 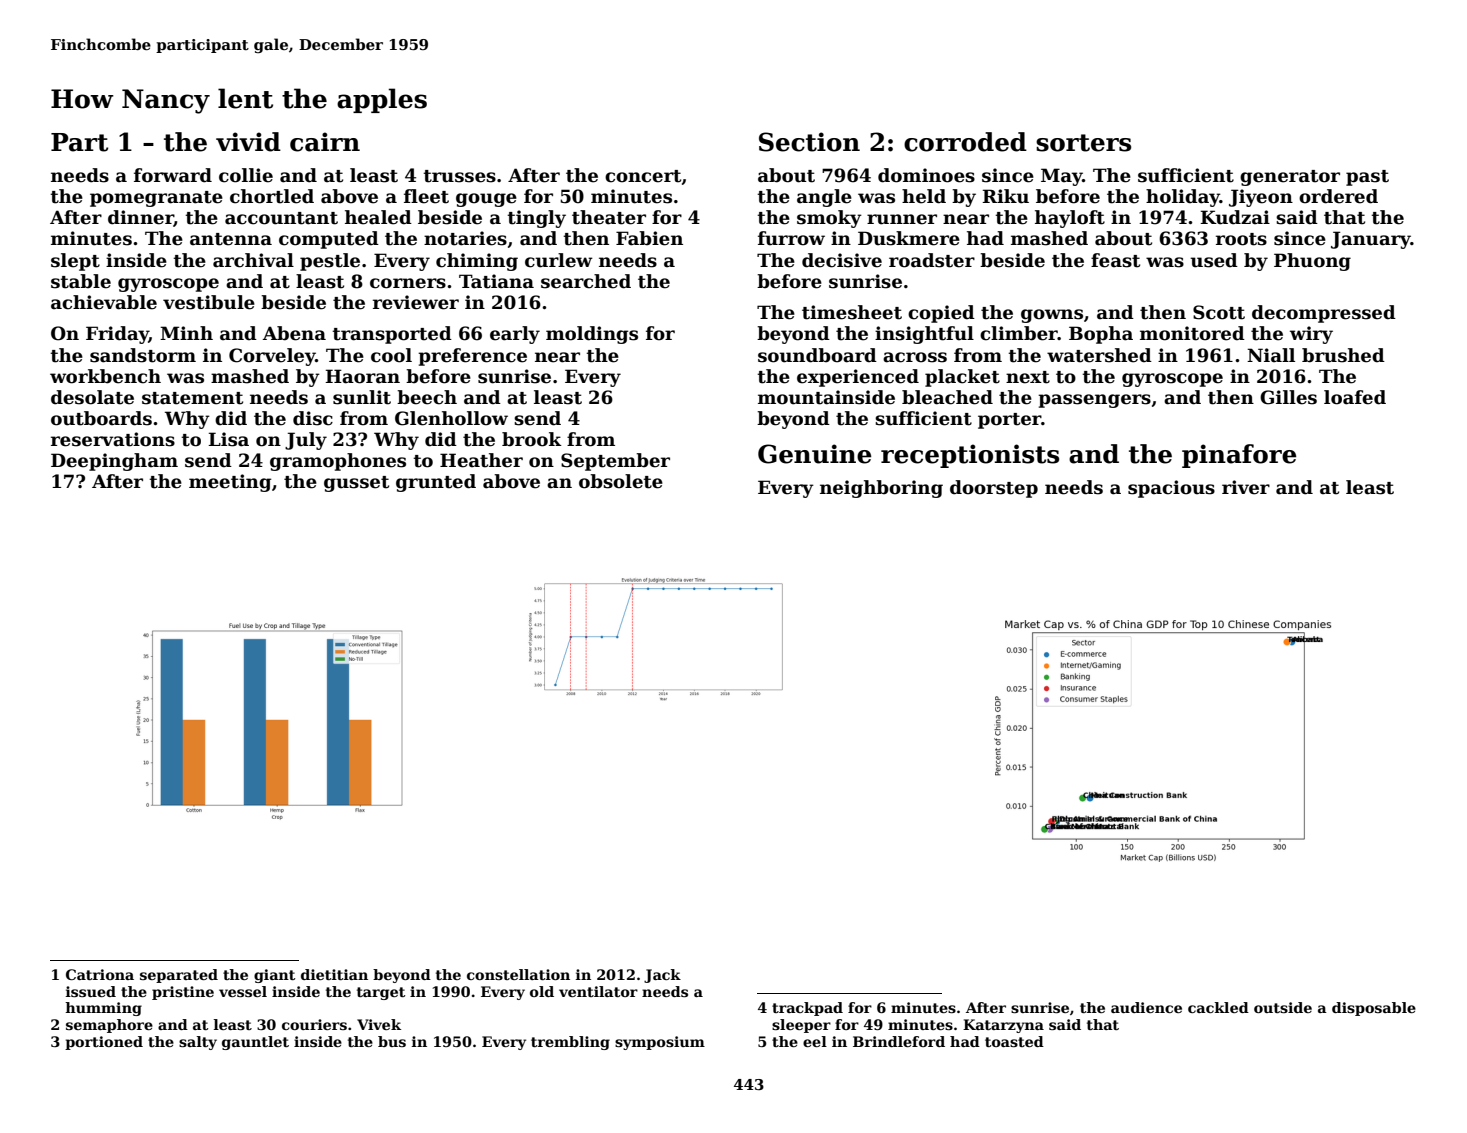 I want to click on neighboring, so click(x=881, y=489).
